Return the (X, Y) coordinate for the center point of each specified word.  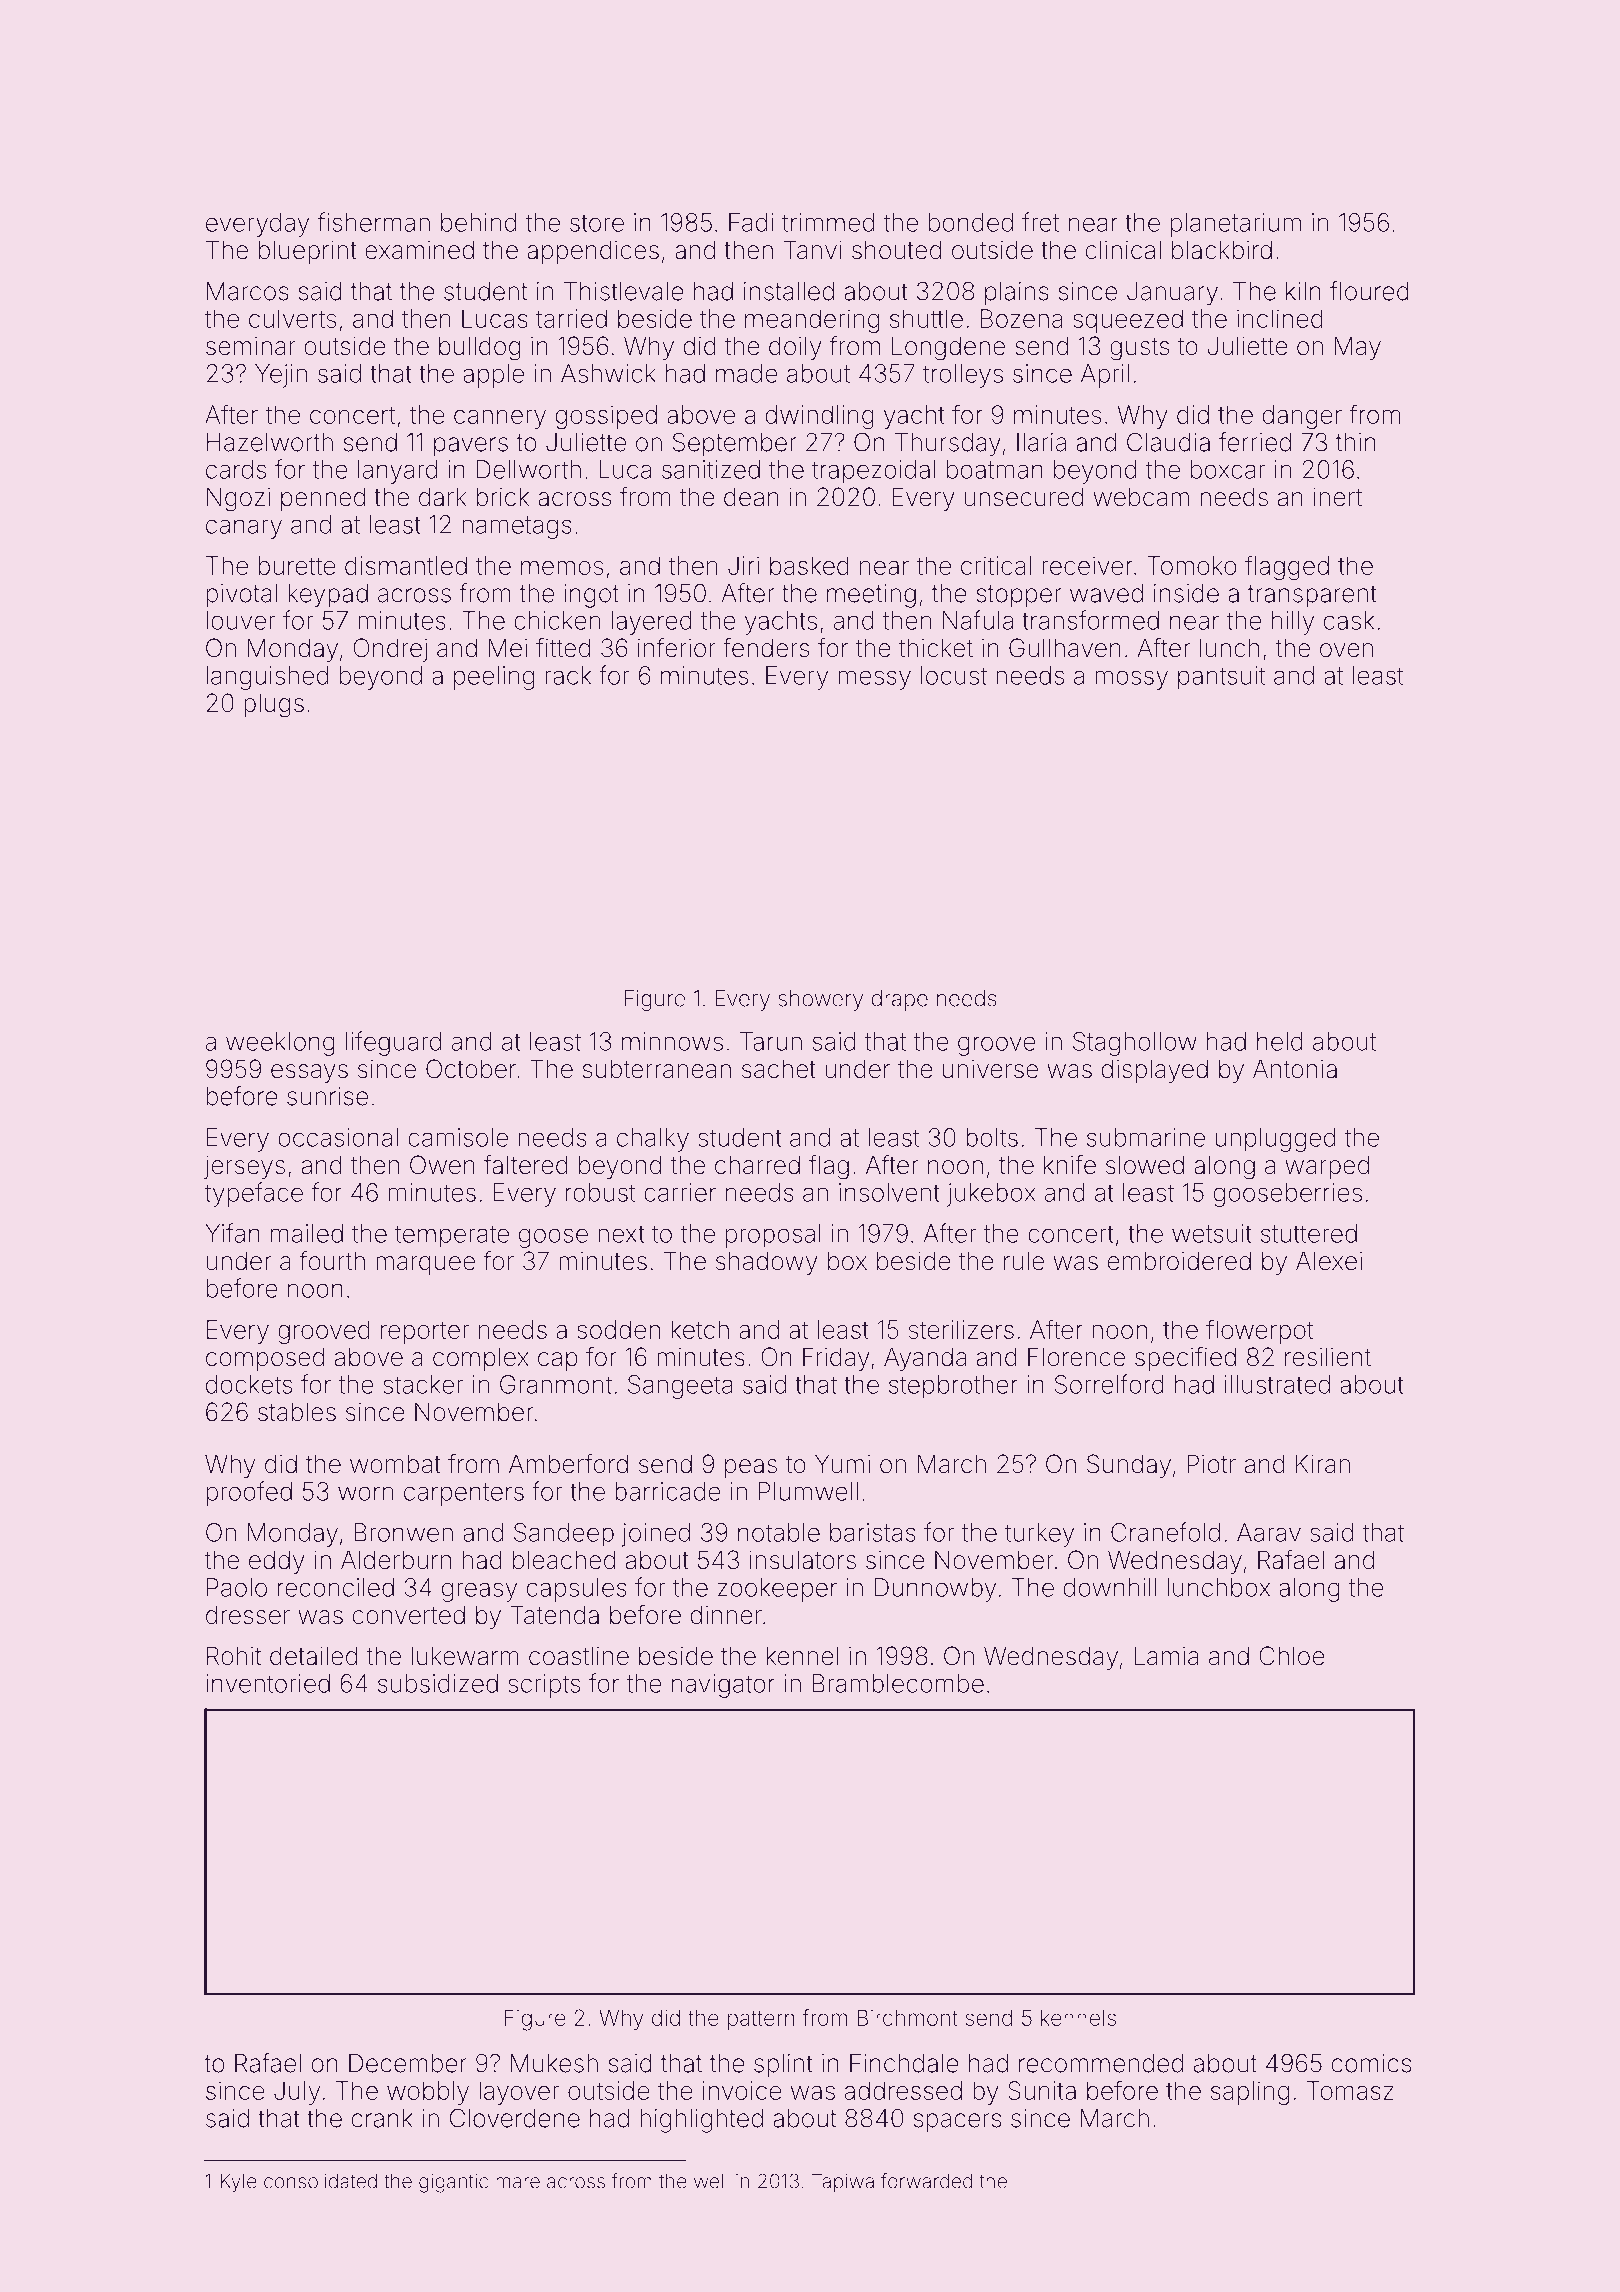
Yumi (842, 1463)
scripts (544, 1686)
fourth (332, 1261)
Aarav (1269, 1532)
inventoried (268, 1683)
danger (1302, 417)
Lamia (1166, 1656)
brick (503, 497)
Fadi (751, 222)
